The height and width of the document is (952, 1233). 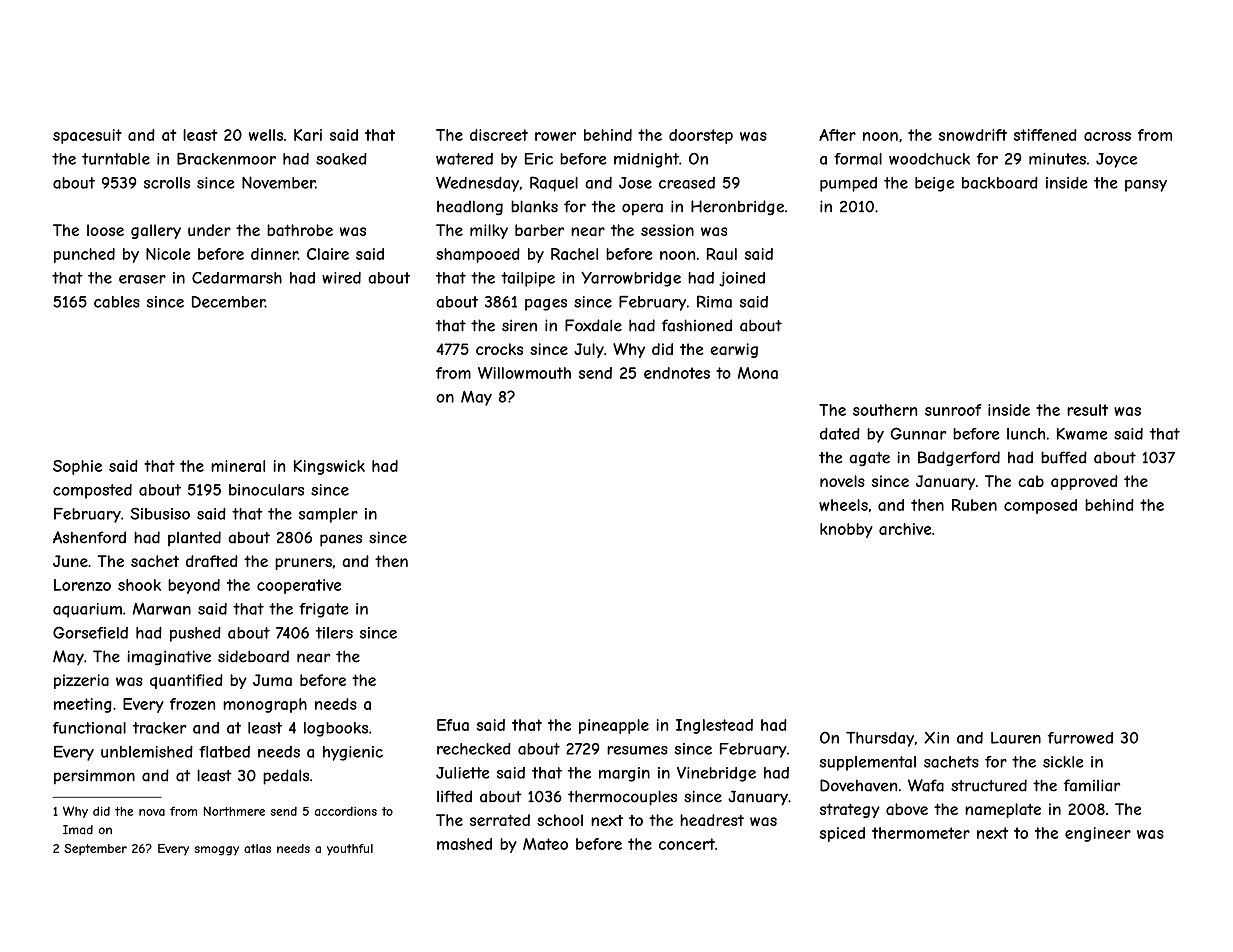 I want to click on furrowed, so click(x=1080, y=738).
